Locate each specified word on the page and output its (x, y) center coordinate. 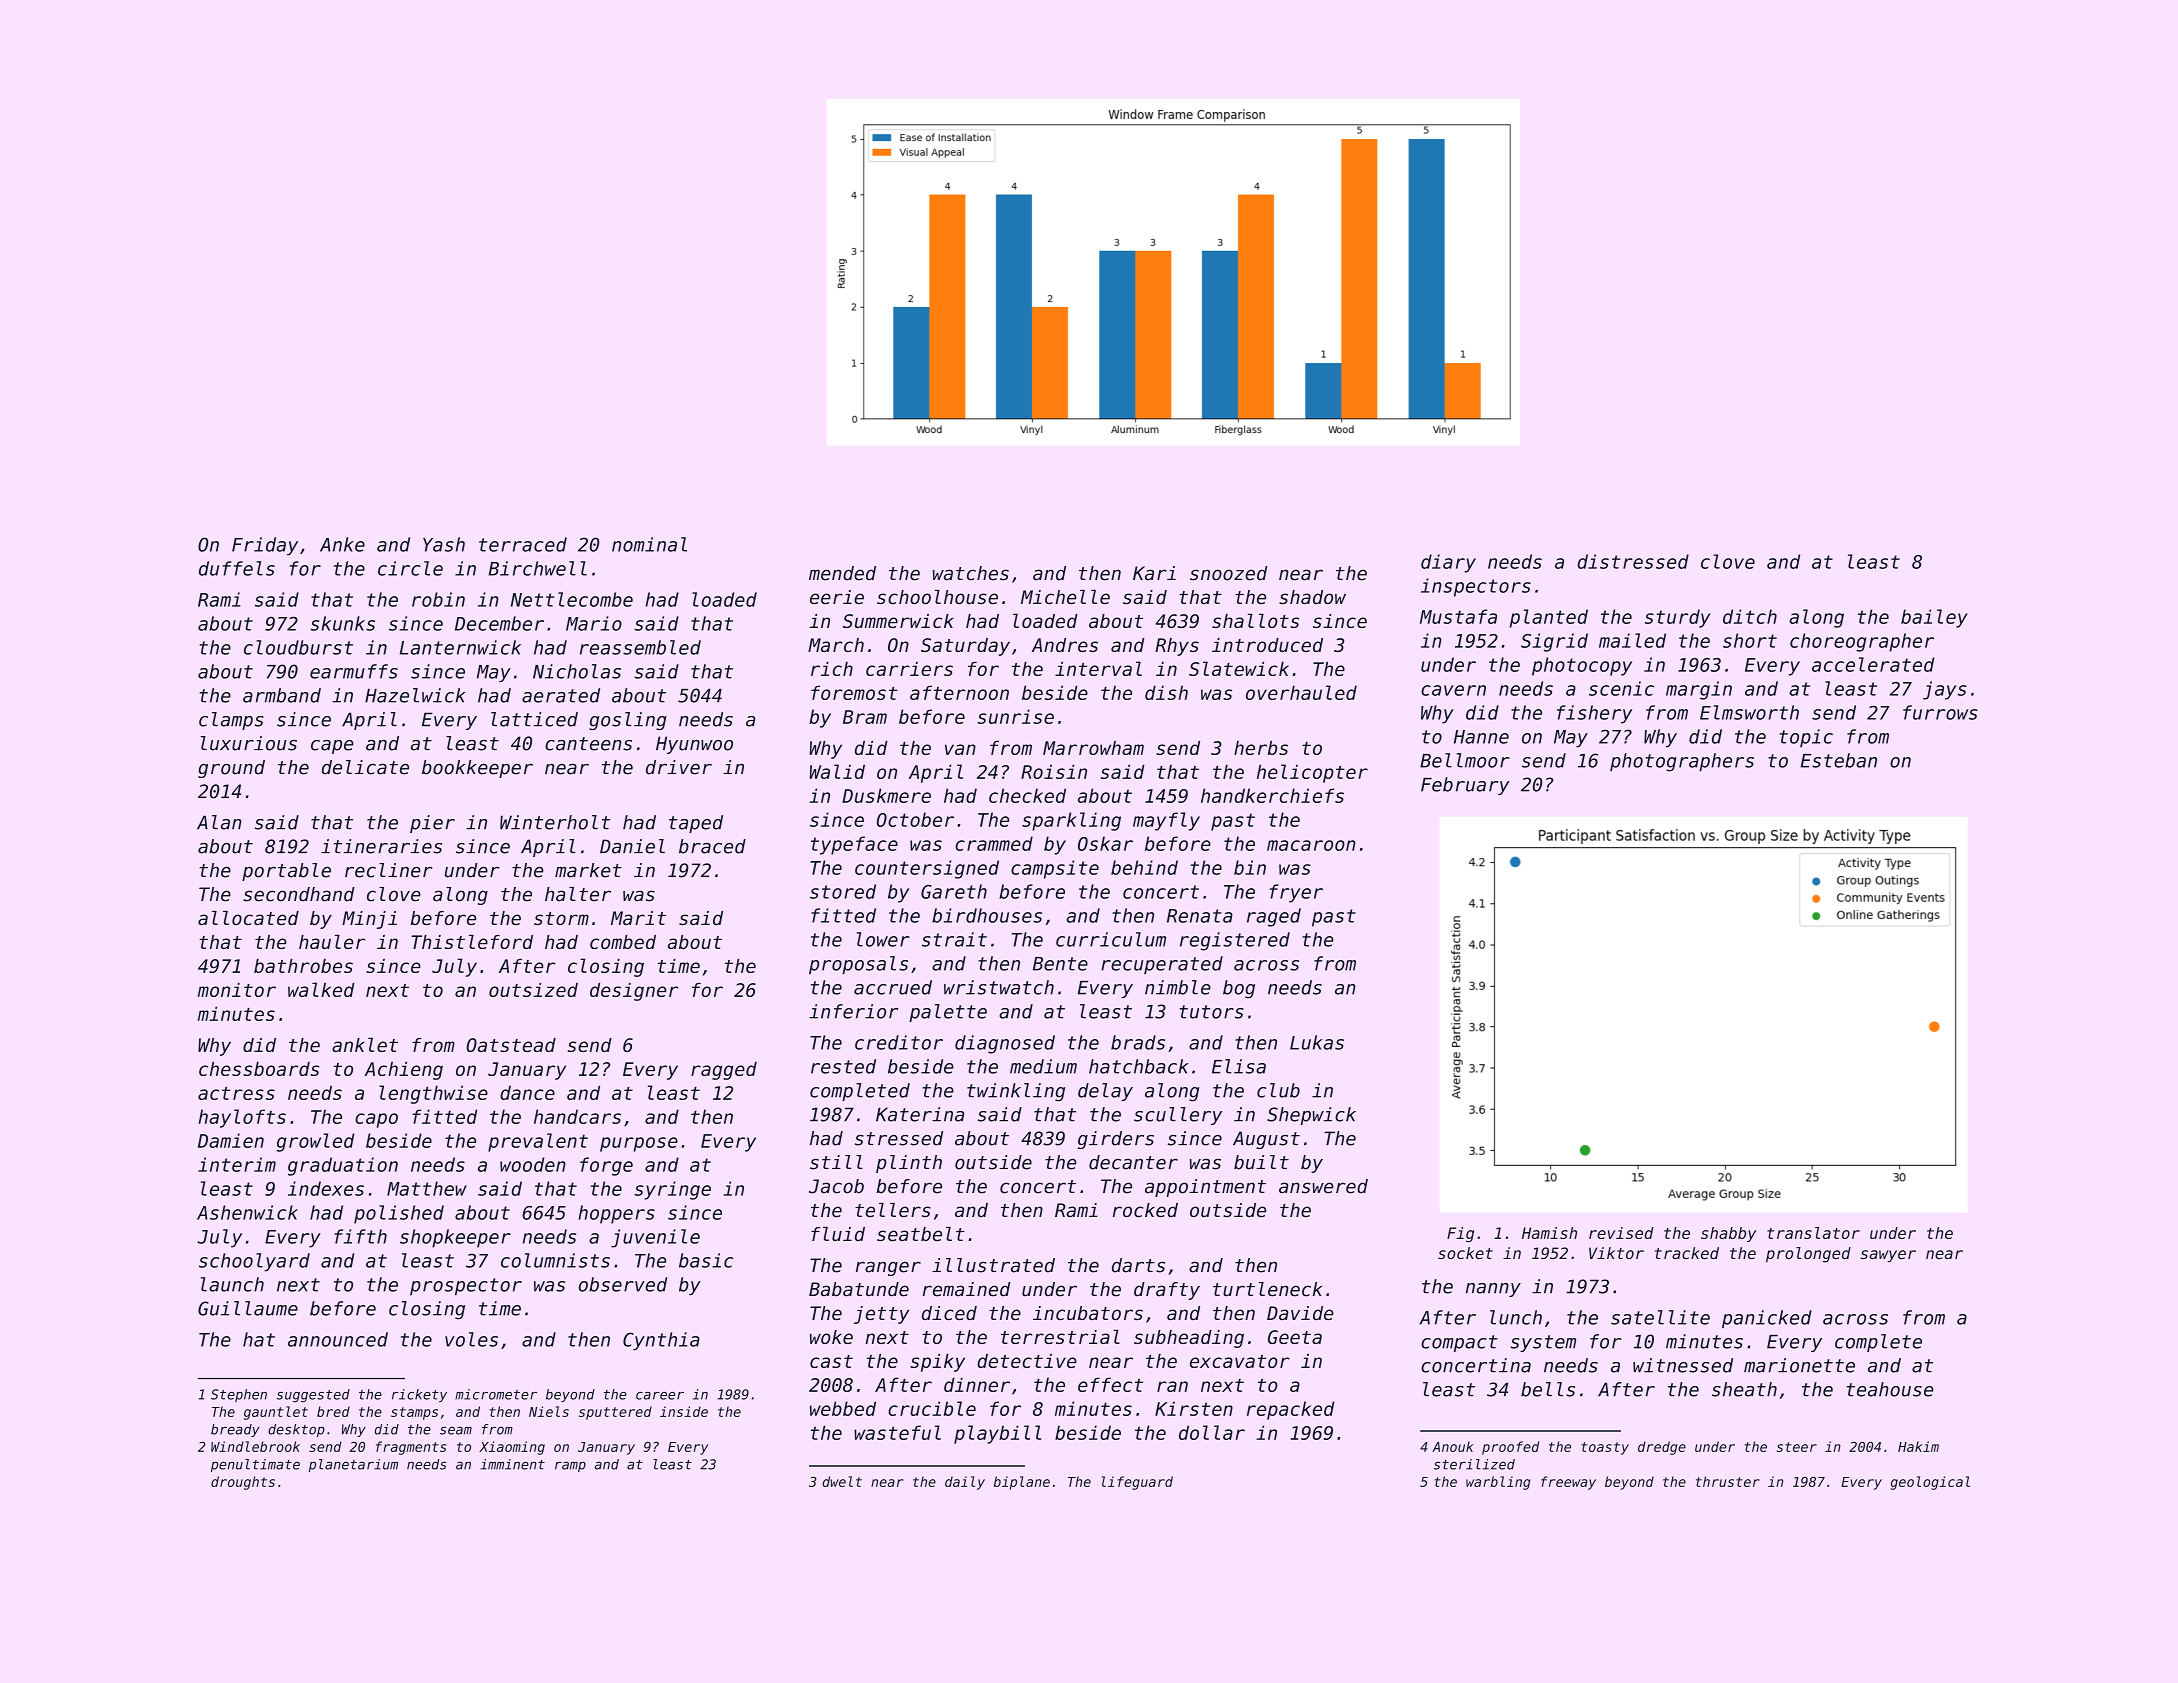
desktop (296, 1430)
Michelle (1065, 597)
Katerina (920, 1114)
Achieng (403, 1071)
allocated (248, 918)
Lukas (1317, 1042)
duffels (237, 568)
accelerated (1873, 664)
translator (1813, 1233)
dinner (977, 1384)
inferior (853, 1011)
